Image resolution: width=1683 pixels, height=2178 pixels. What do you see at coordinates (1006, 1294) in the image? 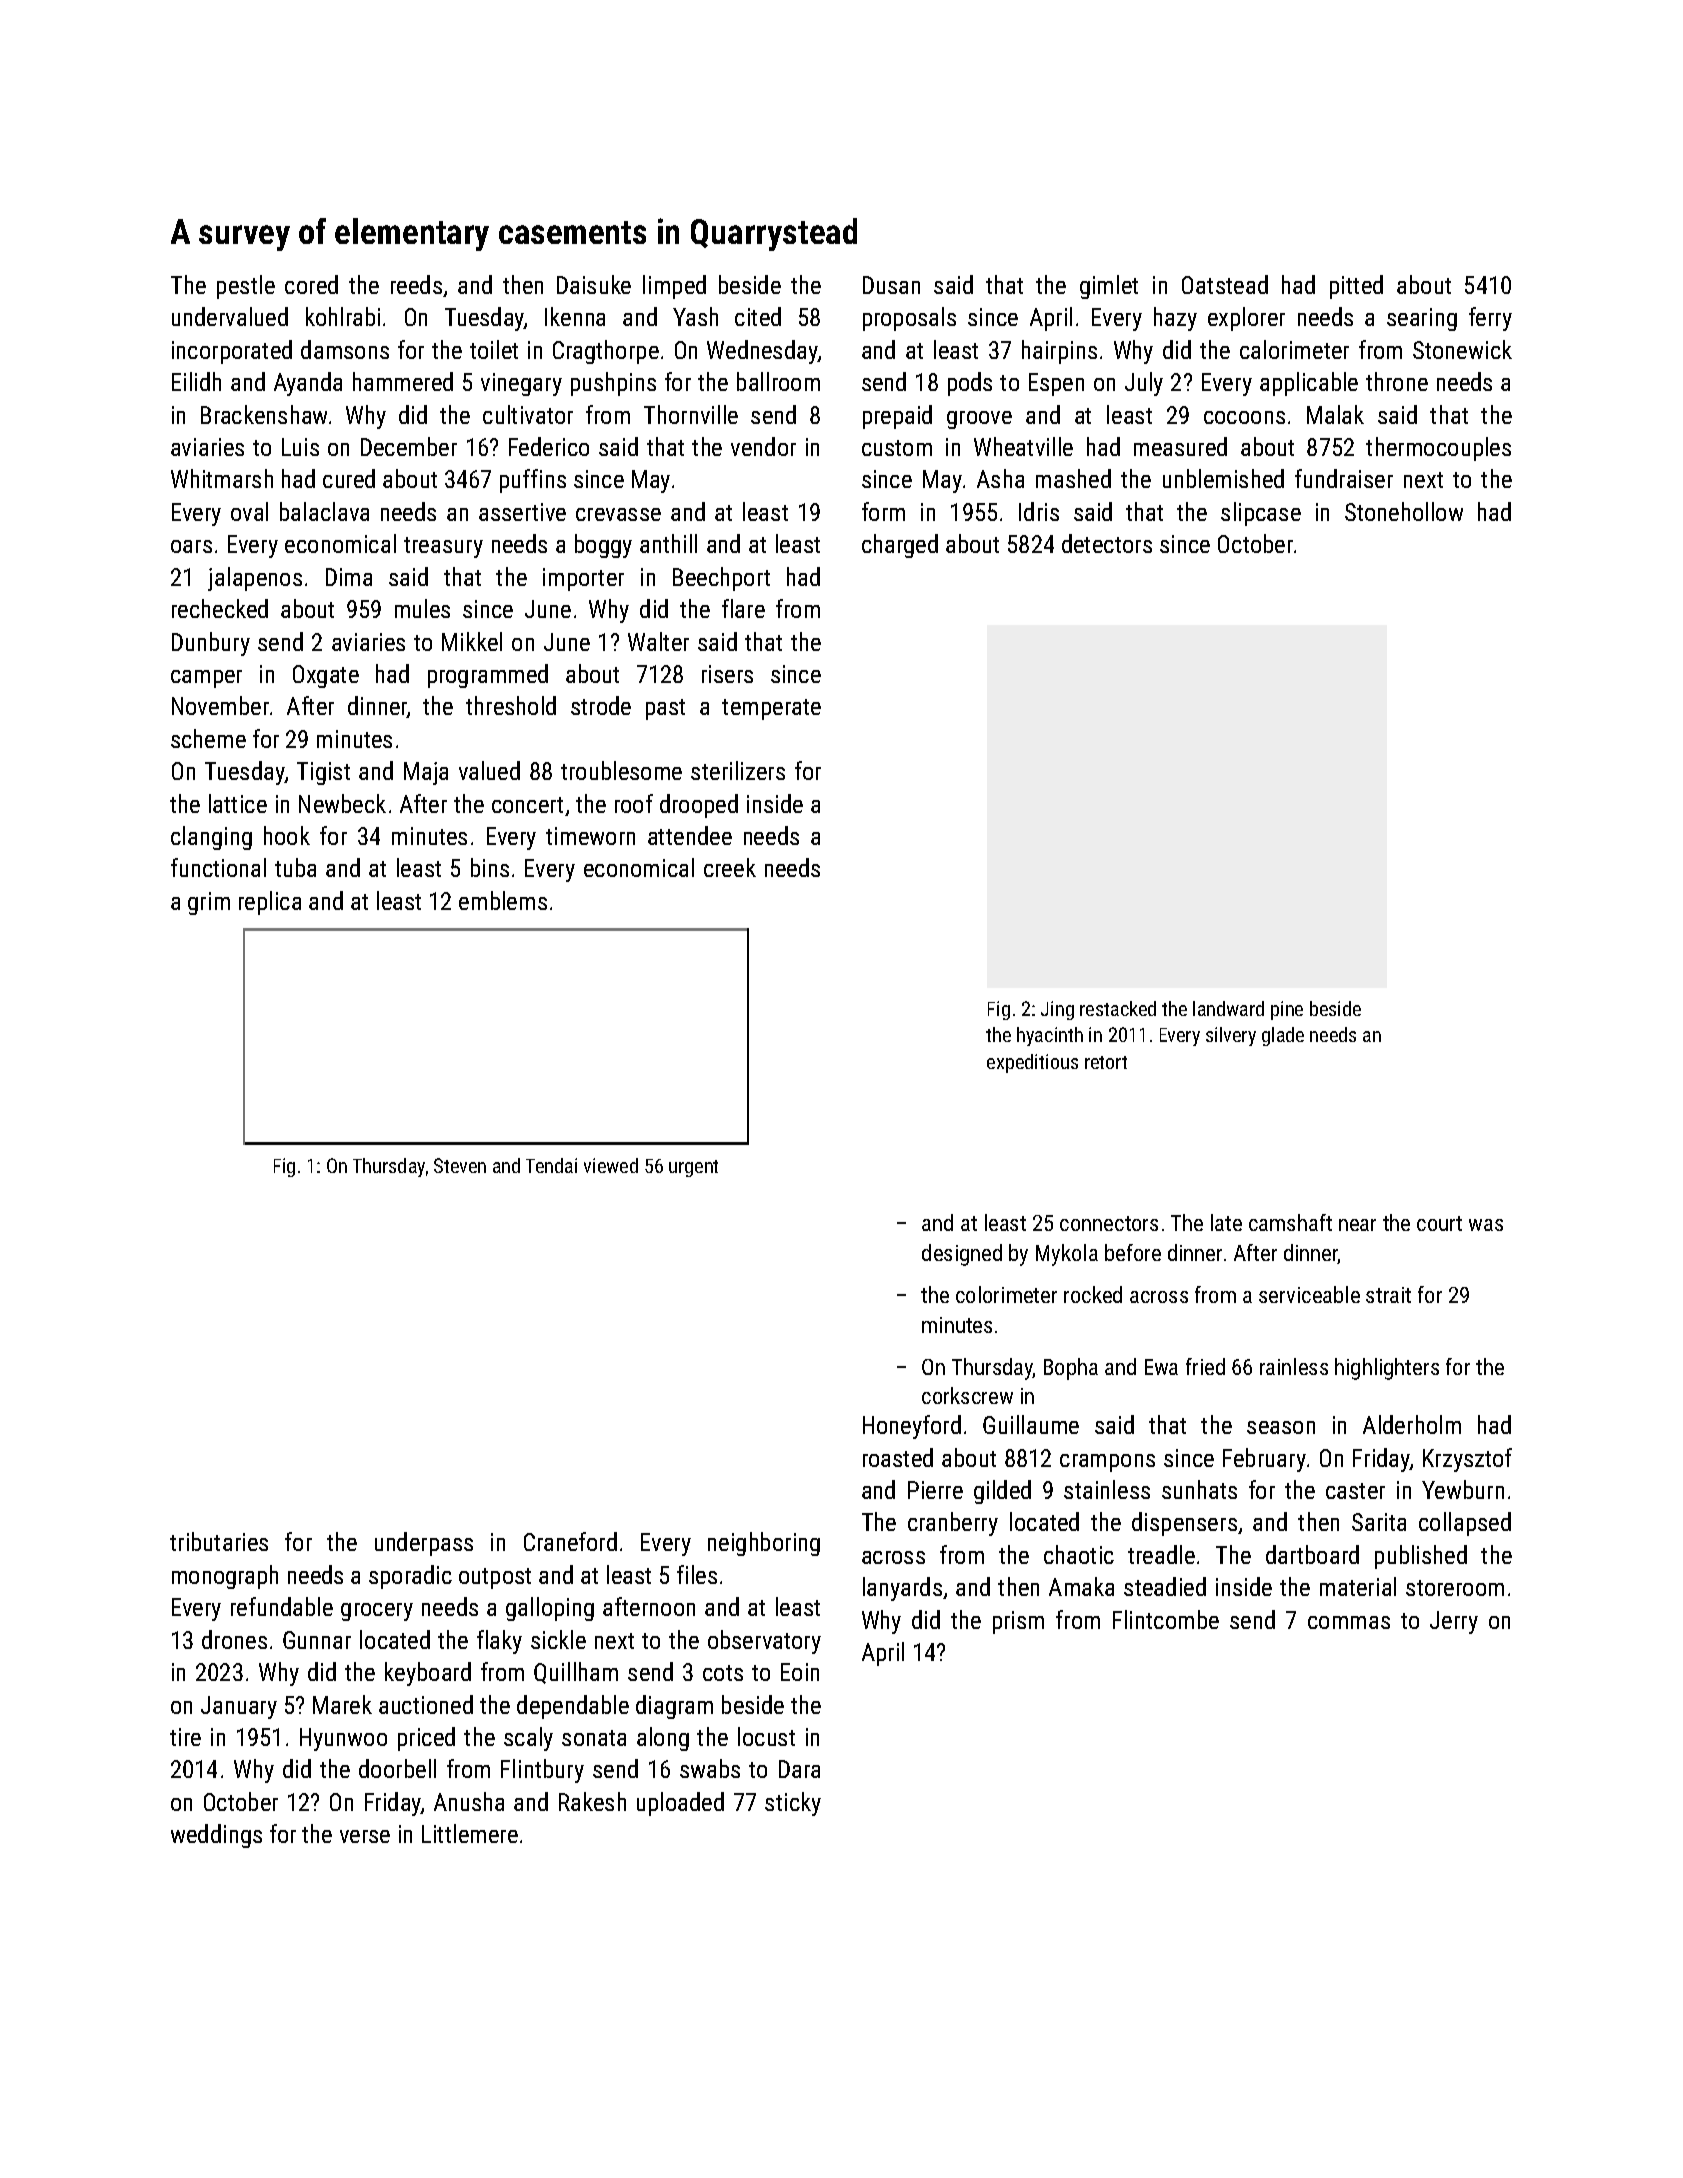
I see `colorimeter` at bounding box center [1006, 1294].
